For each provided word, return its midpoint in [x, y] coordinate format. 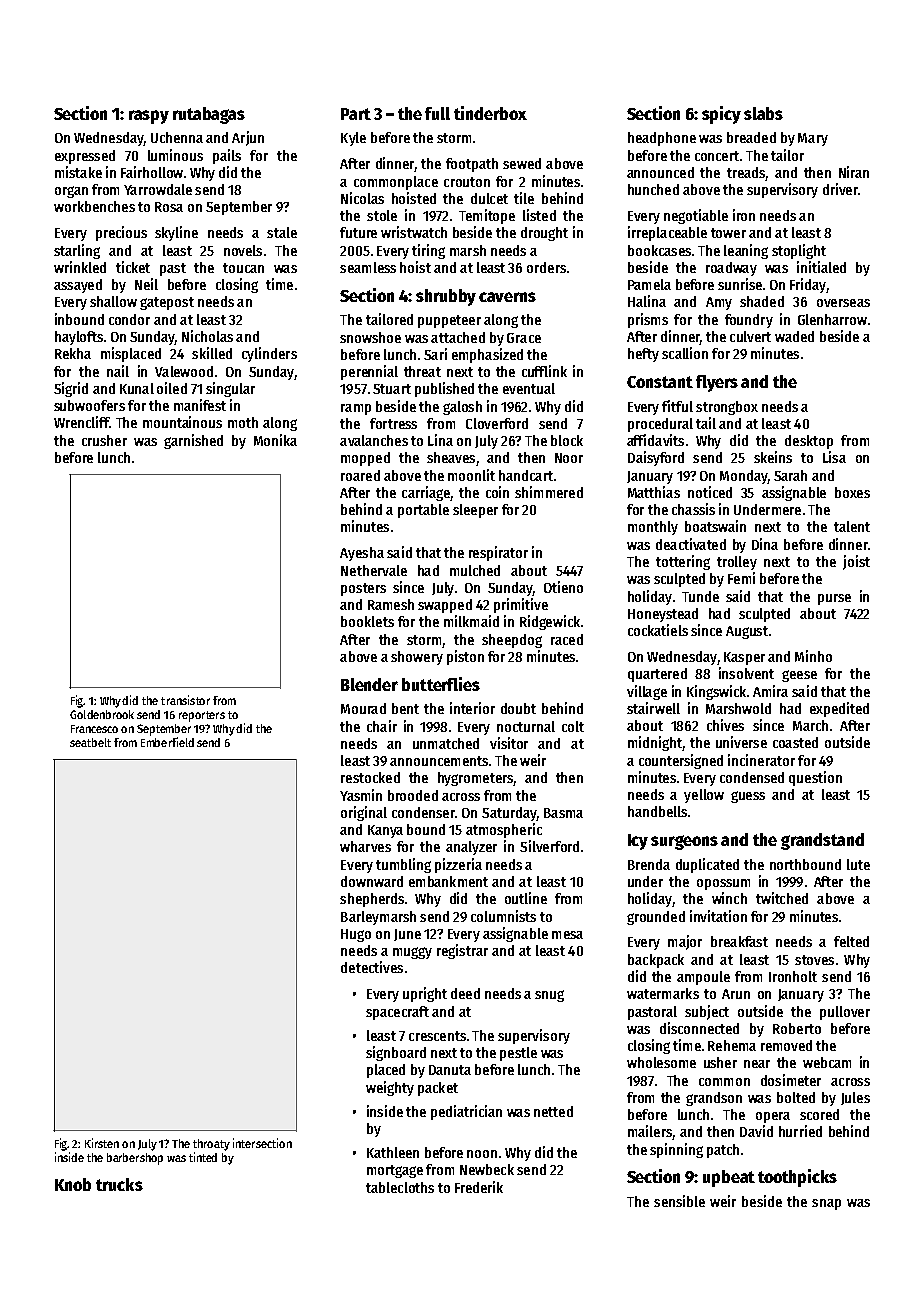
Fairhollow [152, 172]
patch [723, 1151]
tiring [428, 251]
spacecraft [397, 1013]
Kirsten [102, 1143]
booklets [367, 621]
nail [118, 371]
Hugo [356, 935]
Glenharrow [832, 319]
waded [794, 336]
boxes [852, 492]
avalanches [374, 440]
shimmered [549, 492]
